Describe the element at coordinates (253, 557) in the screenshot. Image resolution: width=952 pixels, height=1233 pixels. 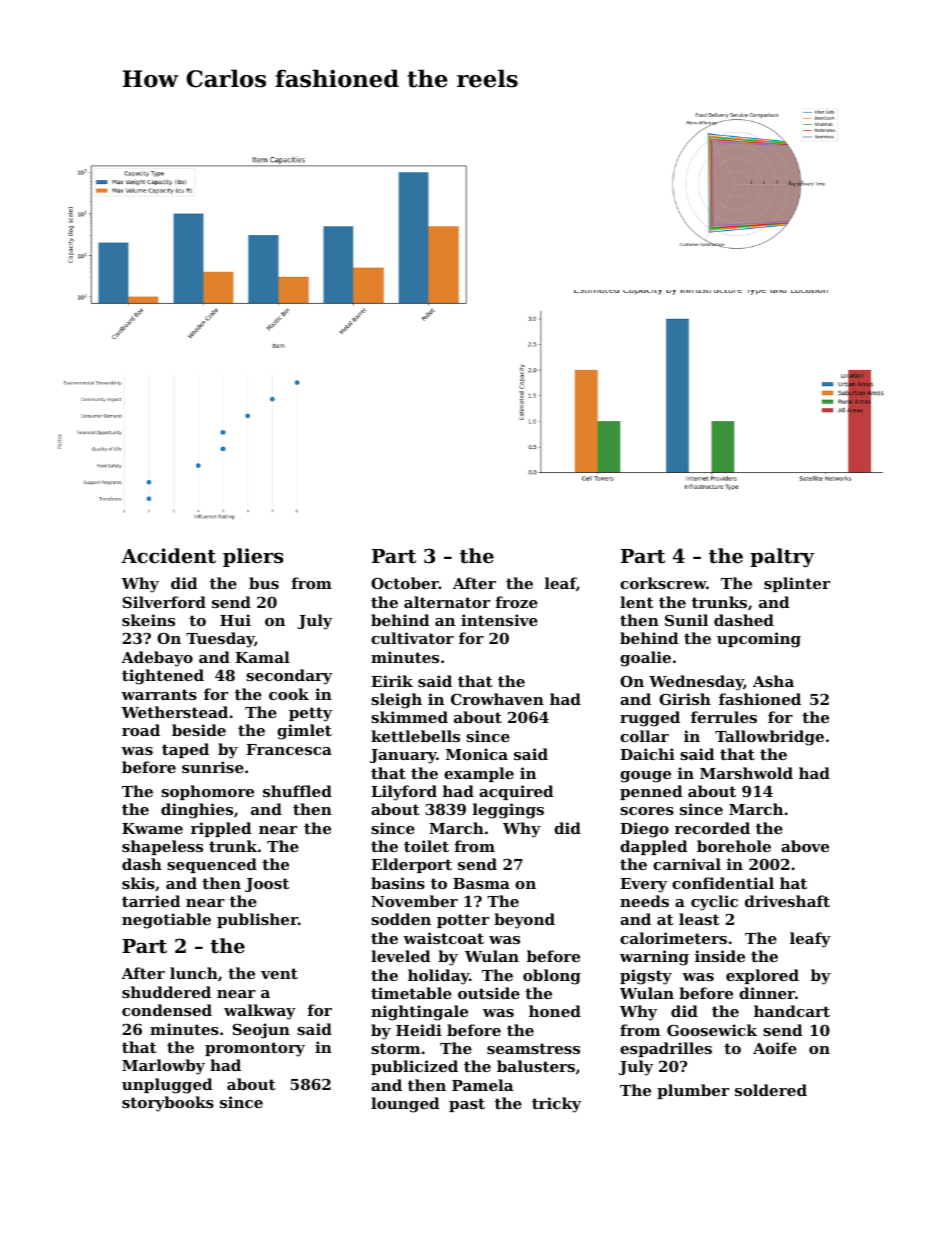
I see `pliers` at that location.
